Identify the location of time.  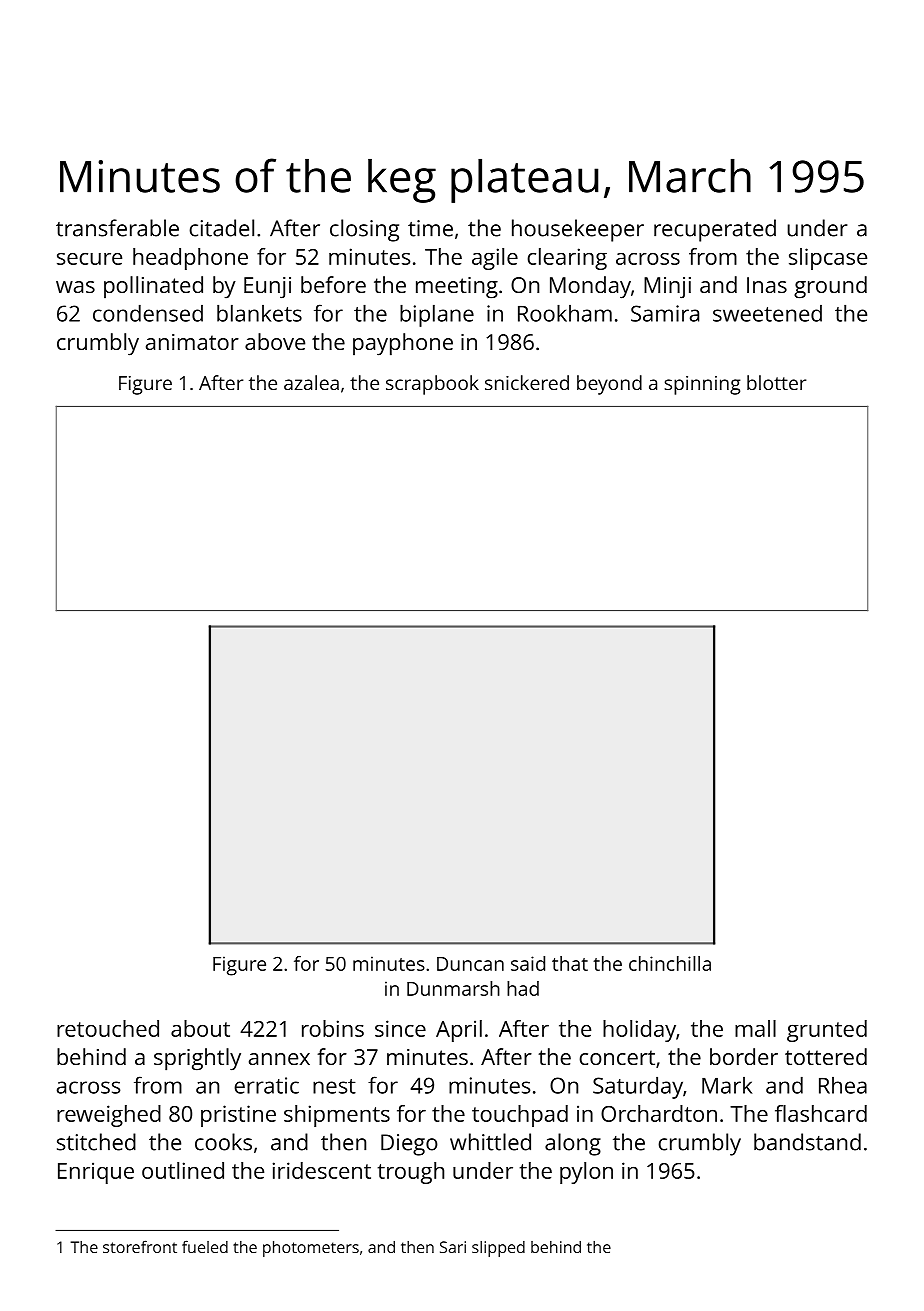
(430, 228).
